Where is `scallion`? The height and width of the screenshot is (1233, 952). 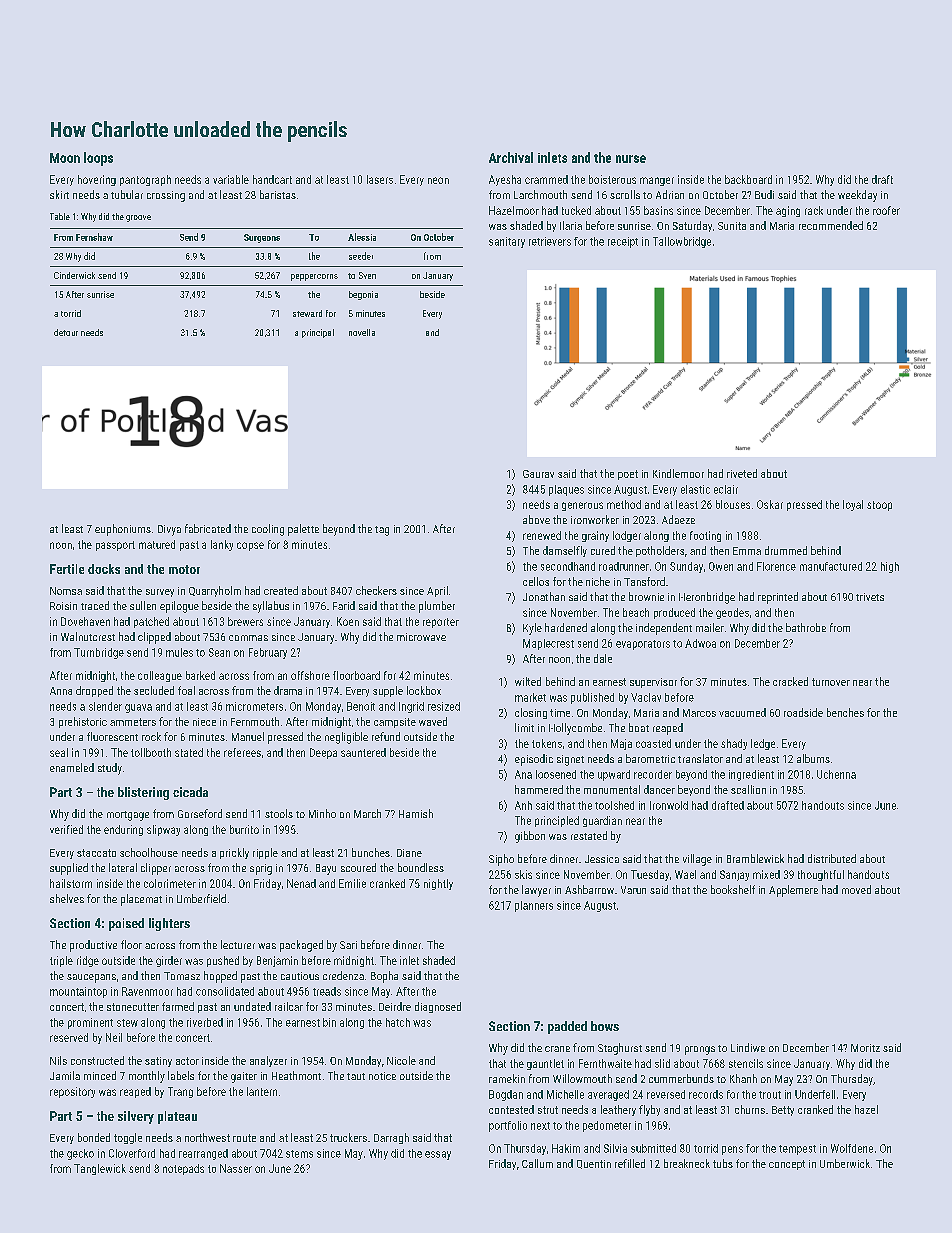 scallion is located at coordinates (748, 789).
